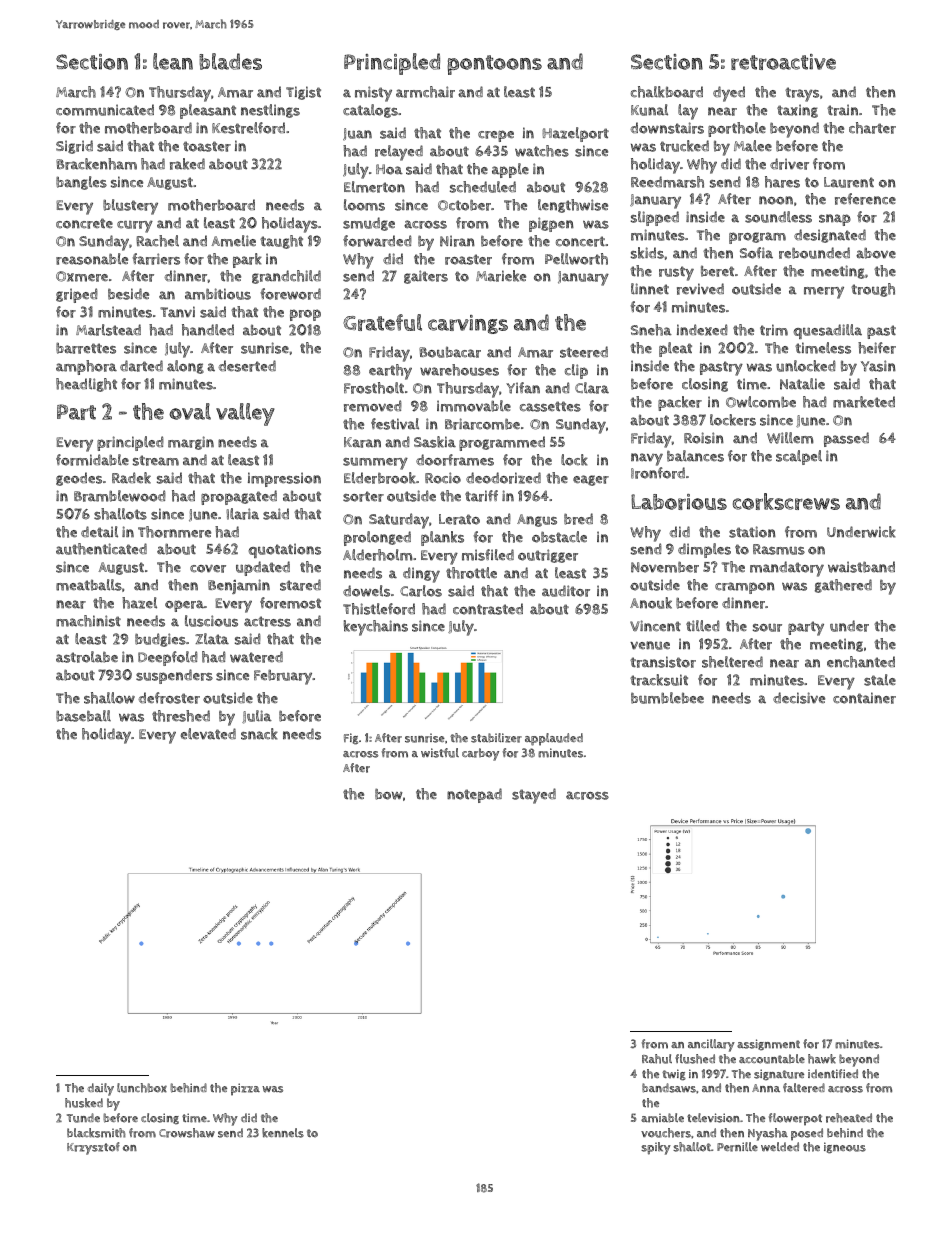 This screenshot has width=952, height=1233. Describe the element at coordinates (101, 1089) in the screenshot. I see `daily` at that location.
